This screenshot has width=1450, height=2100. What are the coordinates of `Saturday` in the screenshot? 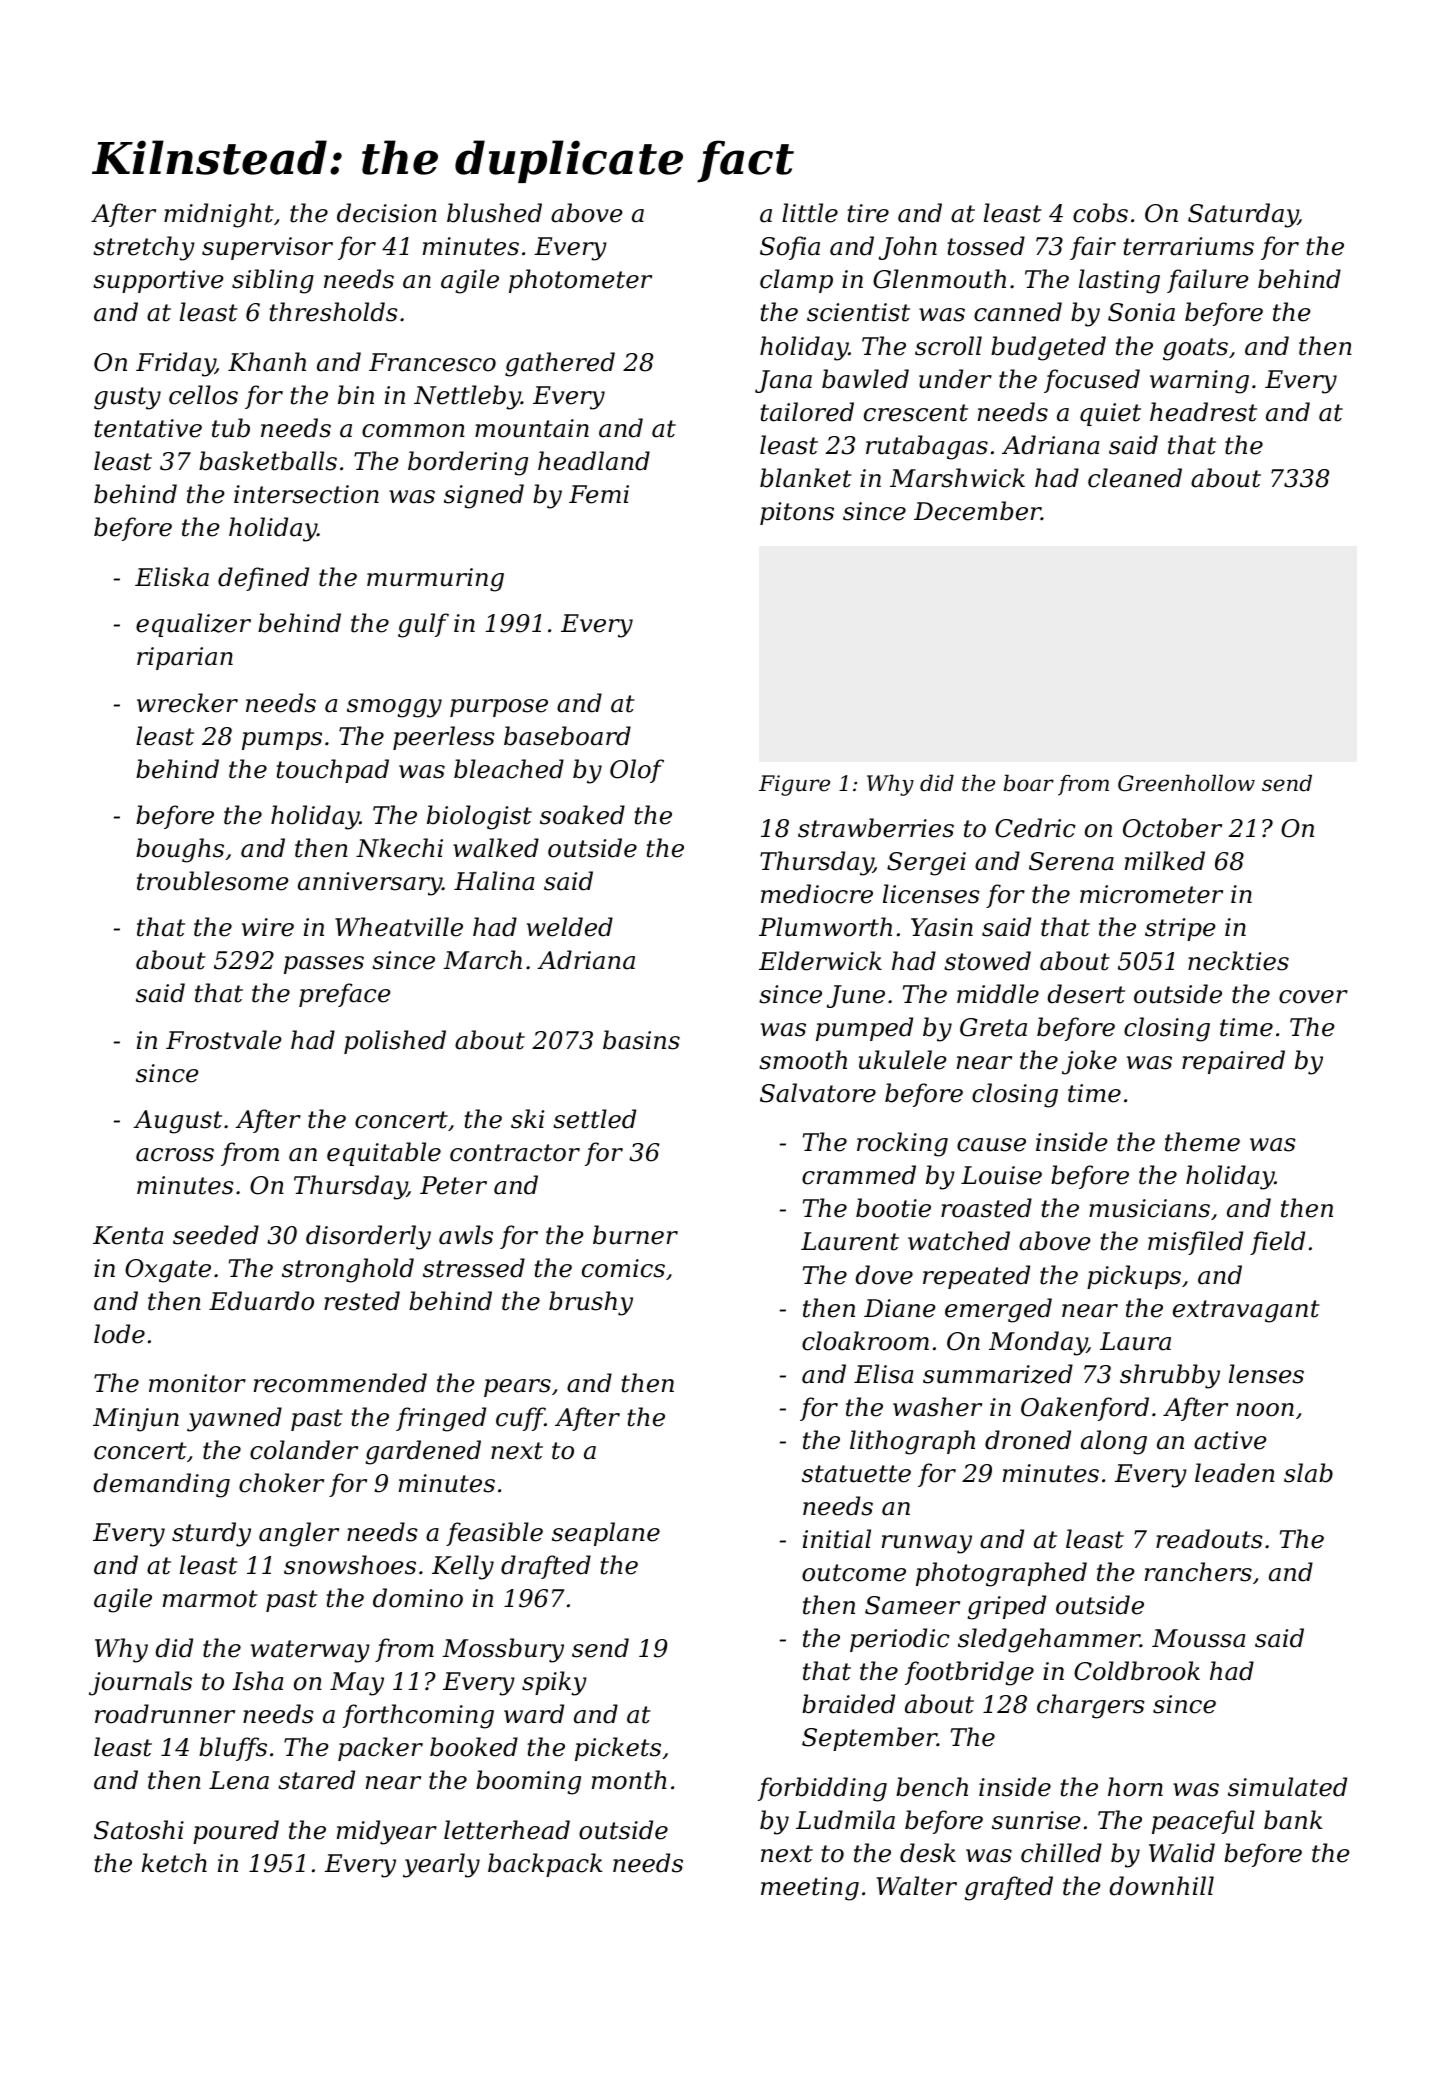 It's located at (1243, 215).
